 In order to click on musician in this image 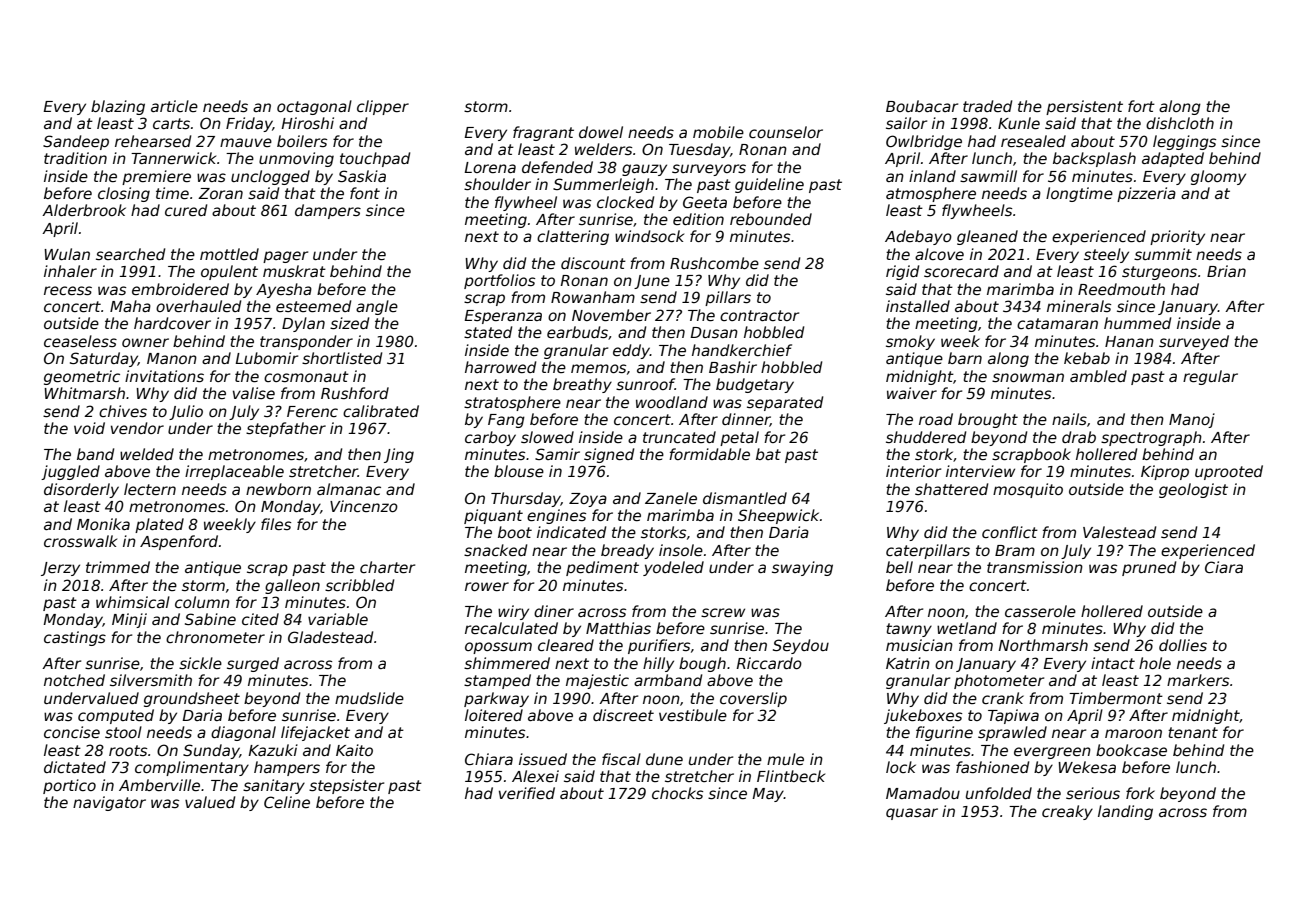, I will do `click(919, 645)`.
